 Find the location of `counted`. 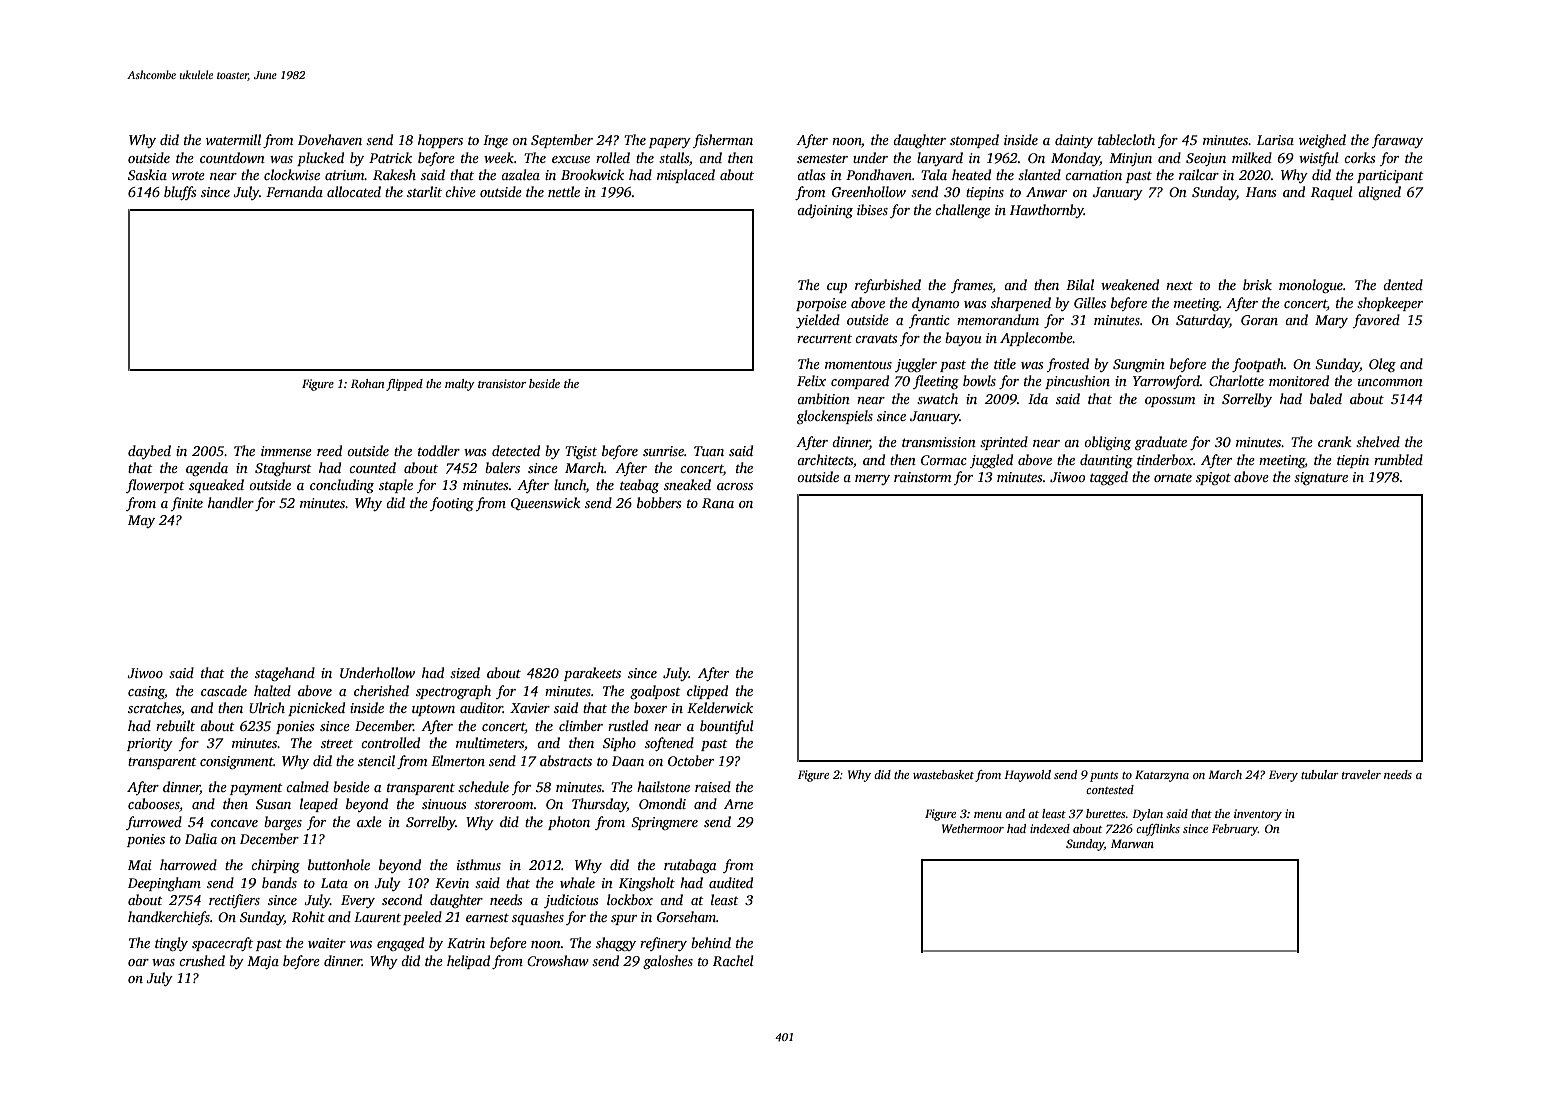

counted is located at coordinates (372, 467).
